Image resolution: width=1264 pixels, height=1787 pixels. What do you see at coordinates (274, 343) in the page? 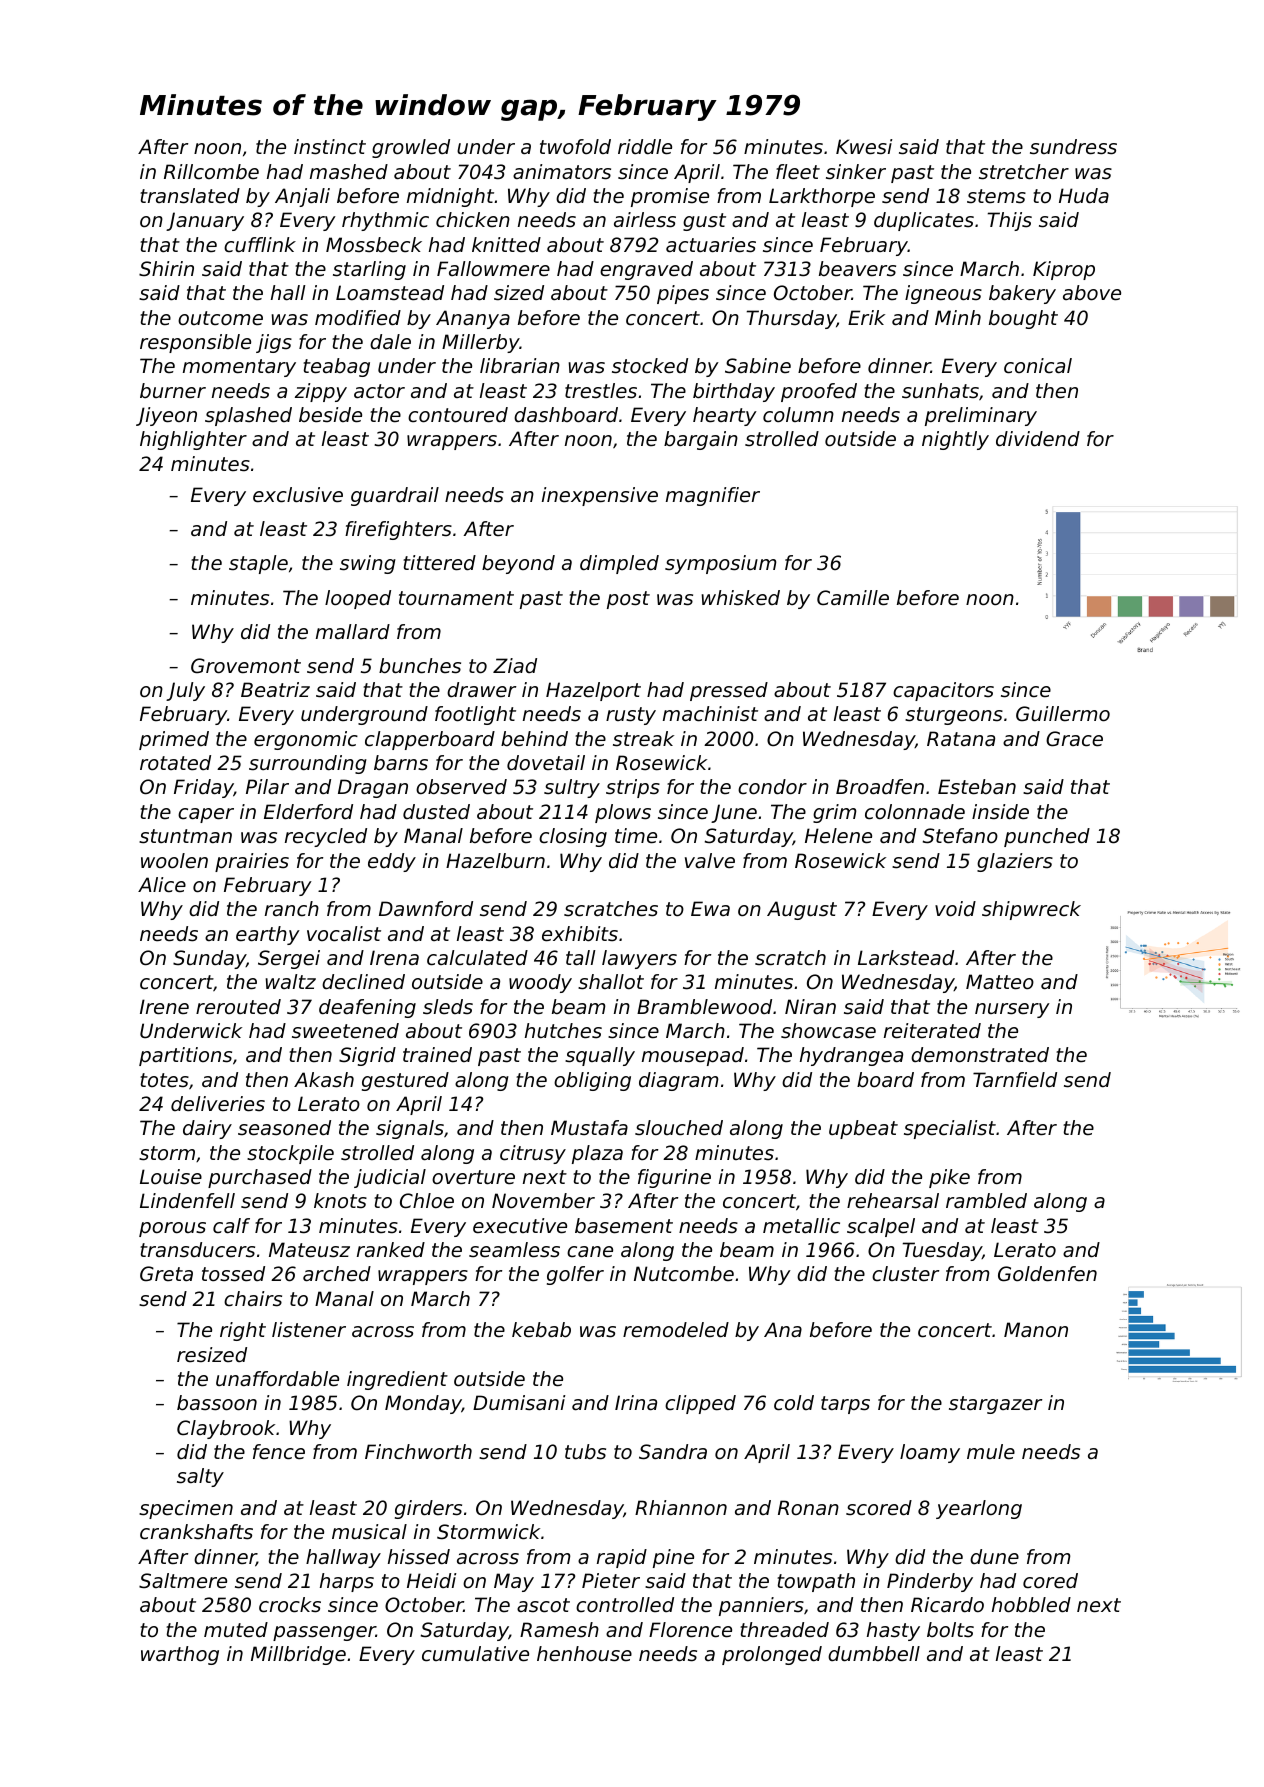
I see `jigs` at bounding box center [274, 343].
